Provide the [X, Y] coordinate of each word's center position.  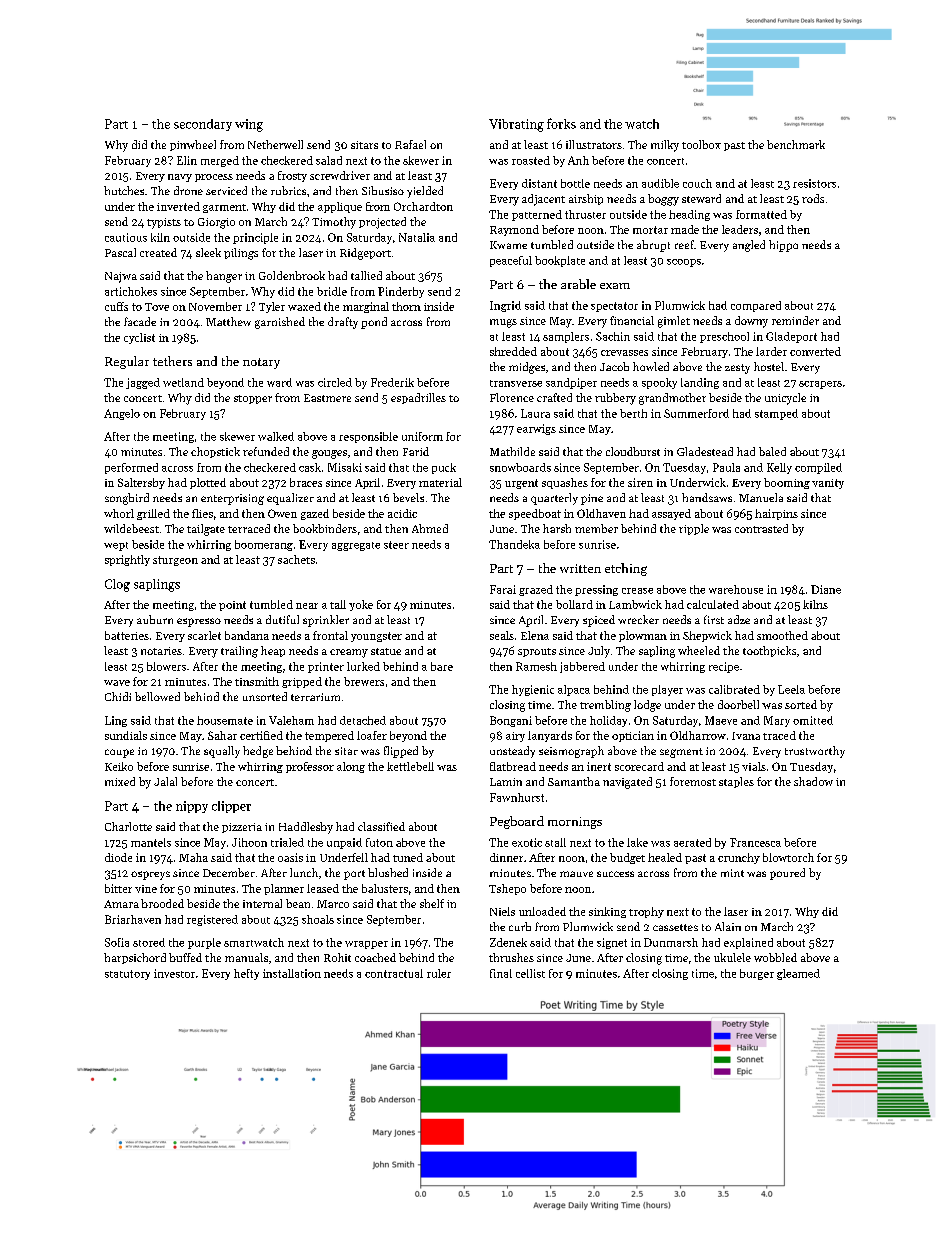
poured [787, 874]
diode [118, 857]
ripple [694, 529]
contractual [394, 973]
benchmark [796, 144]
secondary [203, 125]
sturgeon [175, 561]
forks [561, 123]
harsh [557, 528]
